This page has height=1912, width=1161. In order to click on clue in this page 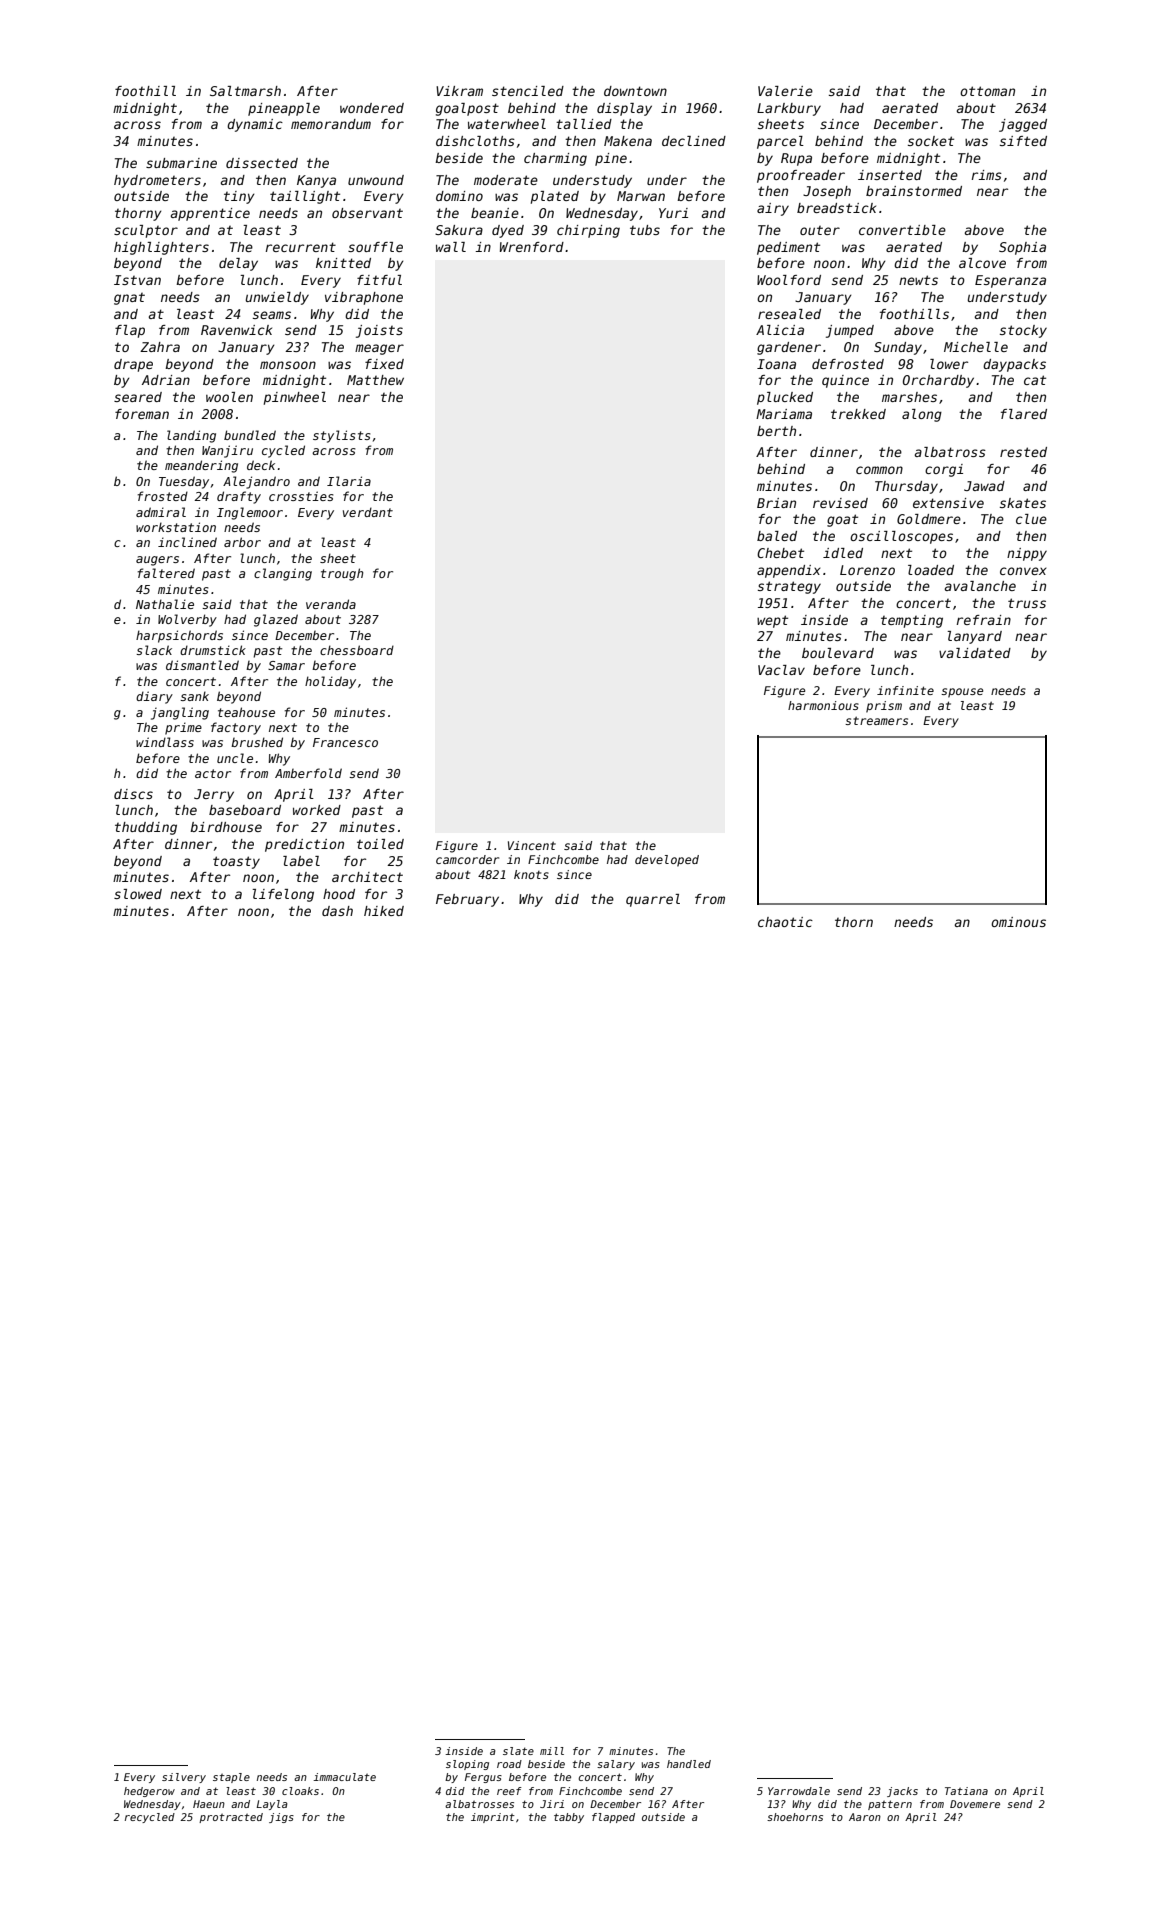, I will do `click(1031, 519)`.
